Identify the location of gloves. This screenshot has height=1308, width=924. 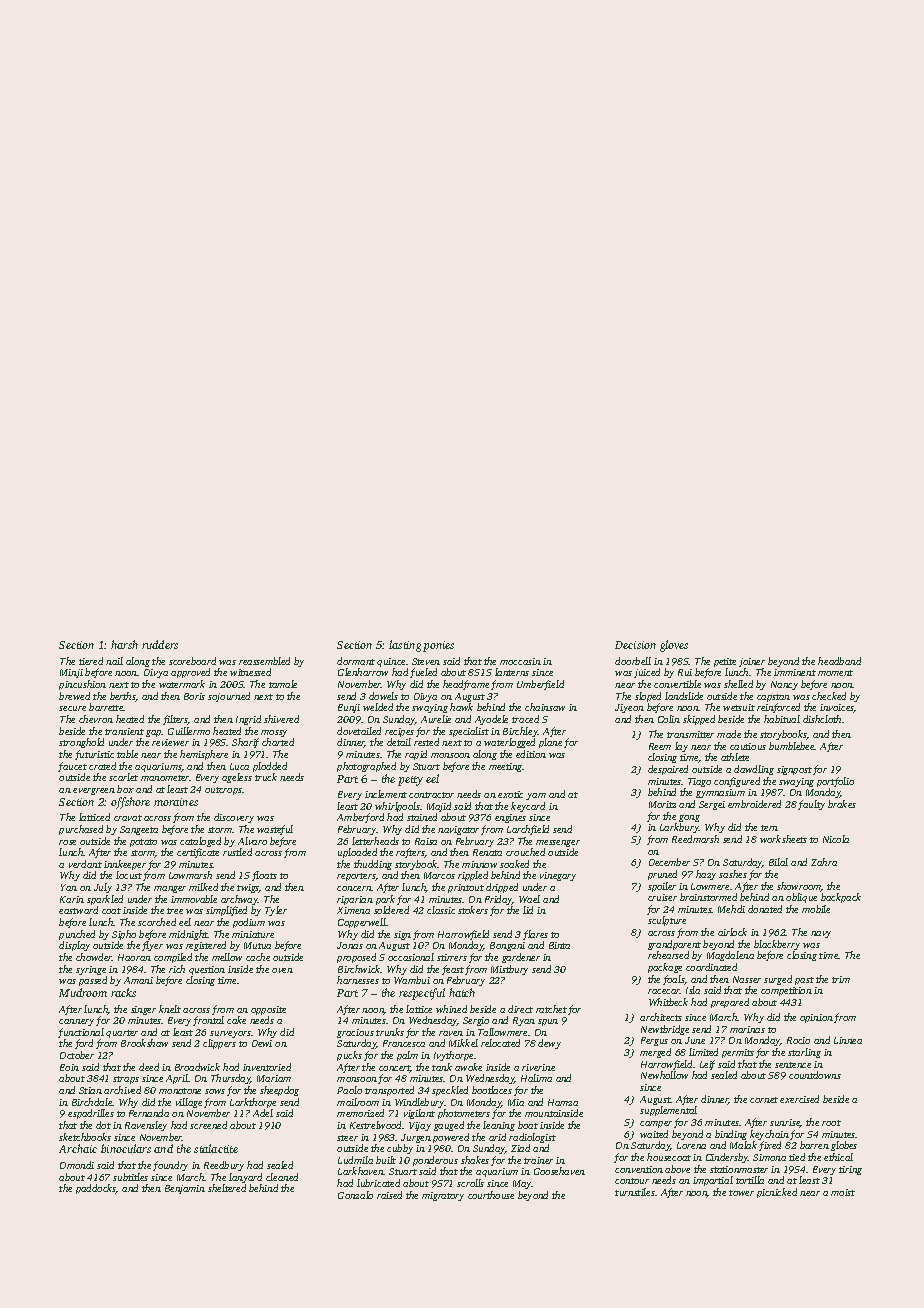
(674, 646).
